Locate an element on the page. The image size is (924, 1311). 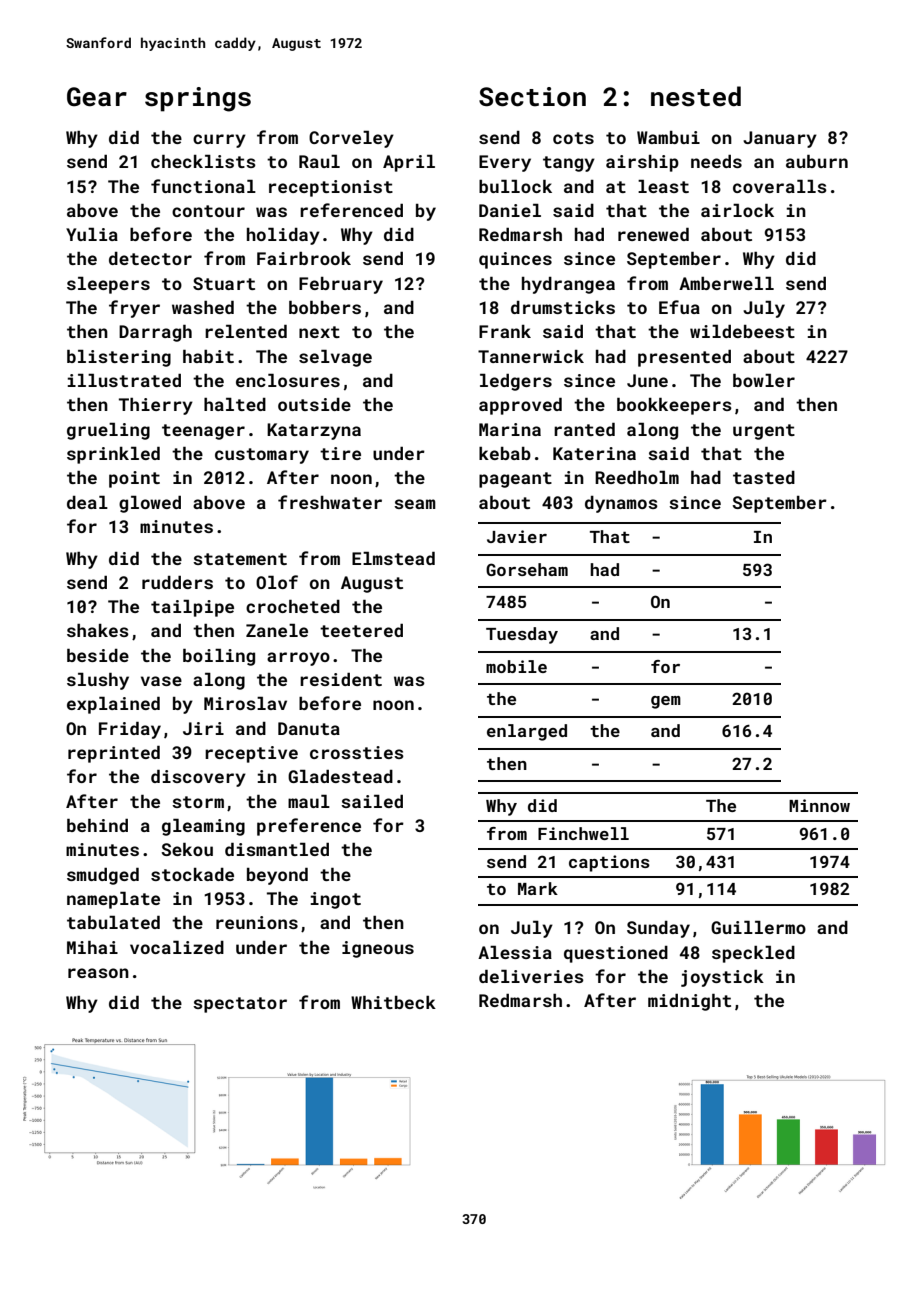
tire is located at coordinates (340, 453).
